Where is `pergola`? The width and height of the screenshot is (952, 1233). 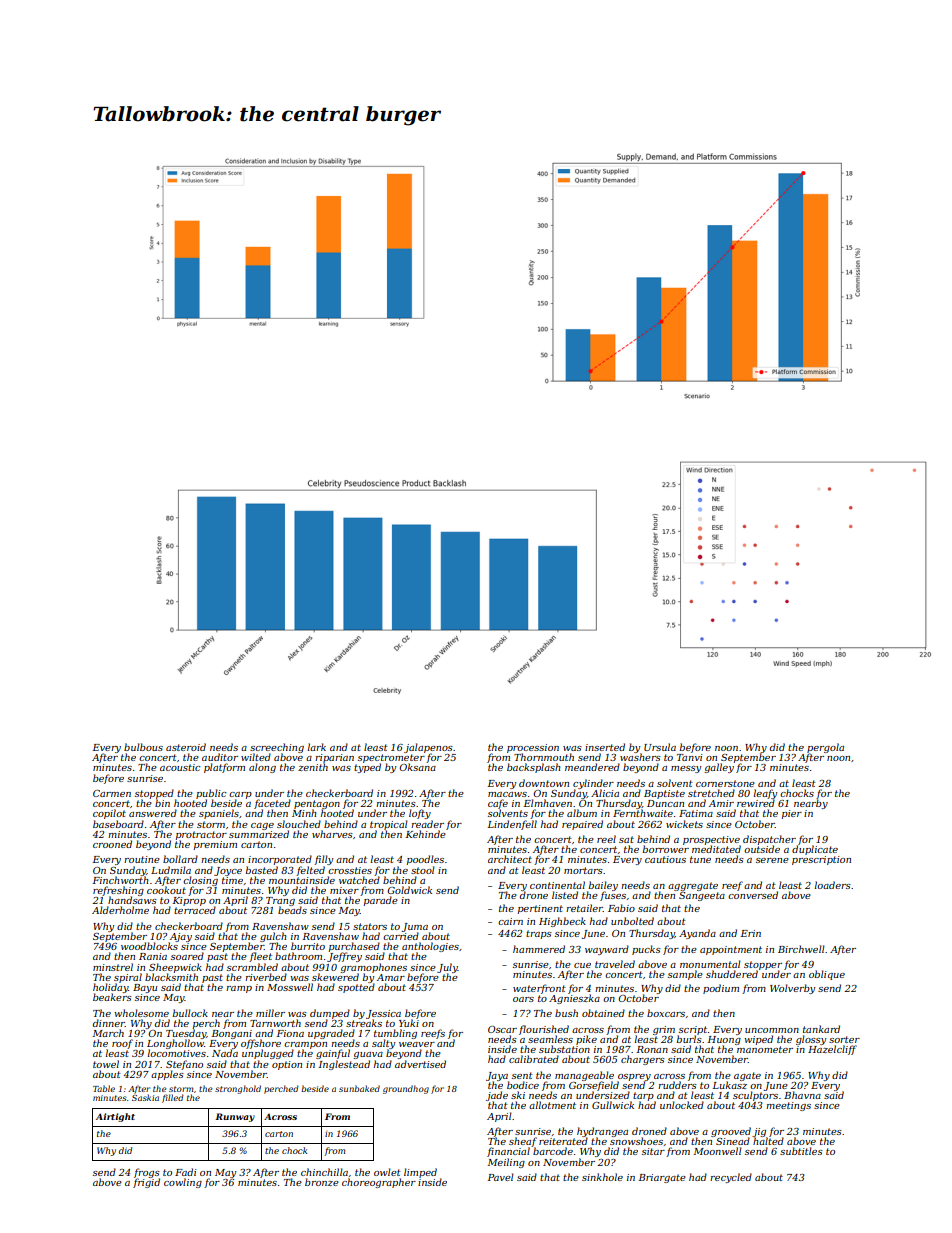 pergola is located at coordinates (825, 748).
